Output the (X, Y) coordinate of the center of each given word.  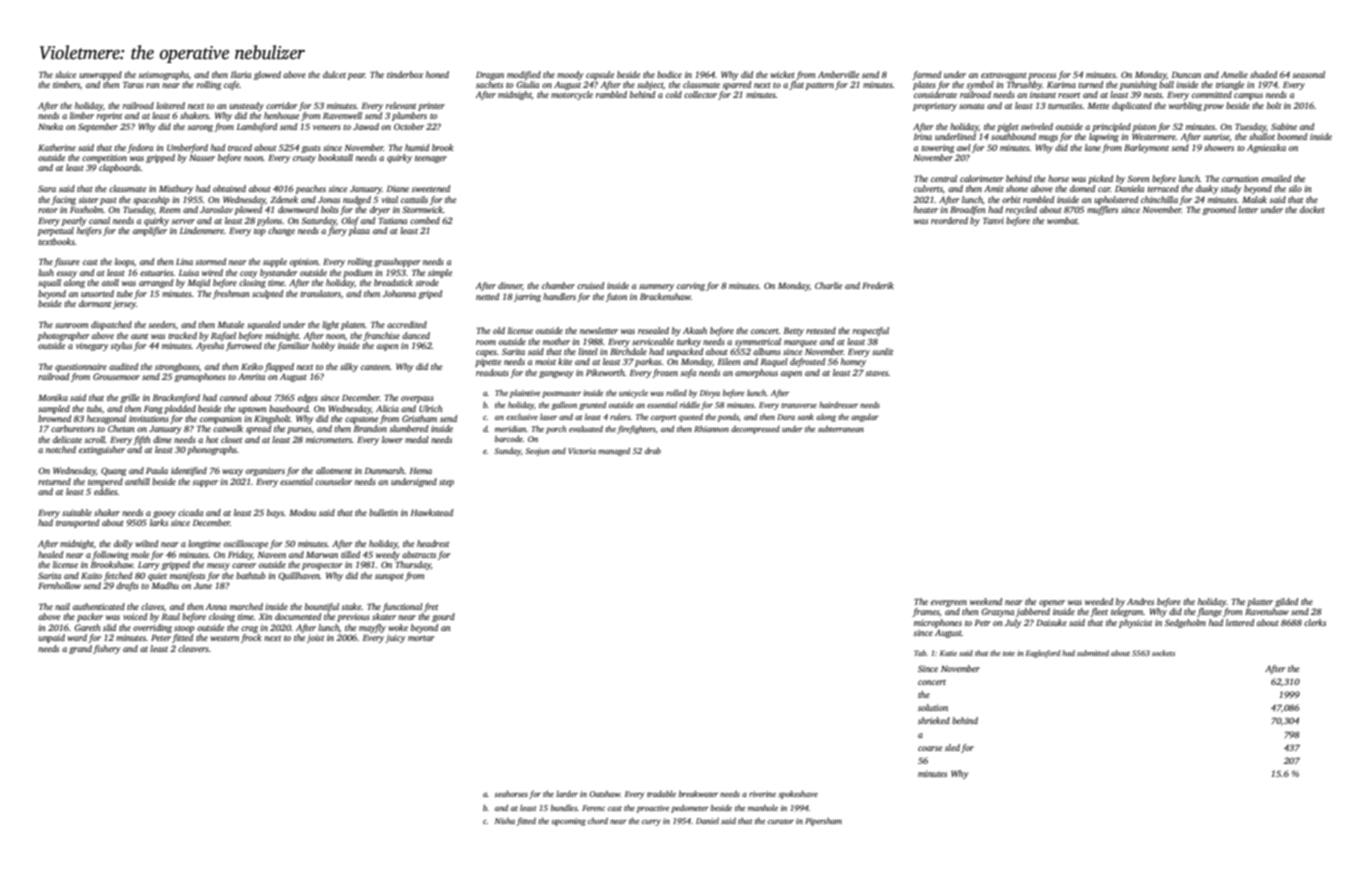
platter (1260, 602)
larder (567, 794)
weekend (986, 601)
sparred (736, 85)
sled (952, 747)
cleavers (193, 648)
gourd (443, 617)
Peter (161, 638)
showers (1219, 147)
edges (308, 398)
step (446, 483)
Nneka (50, 126)
